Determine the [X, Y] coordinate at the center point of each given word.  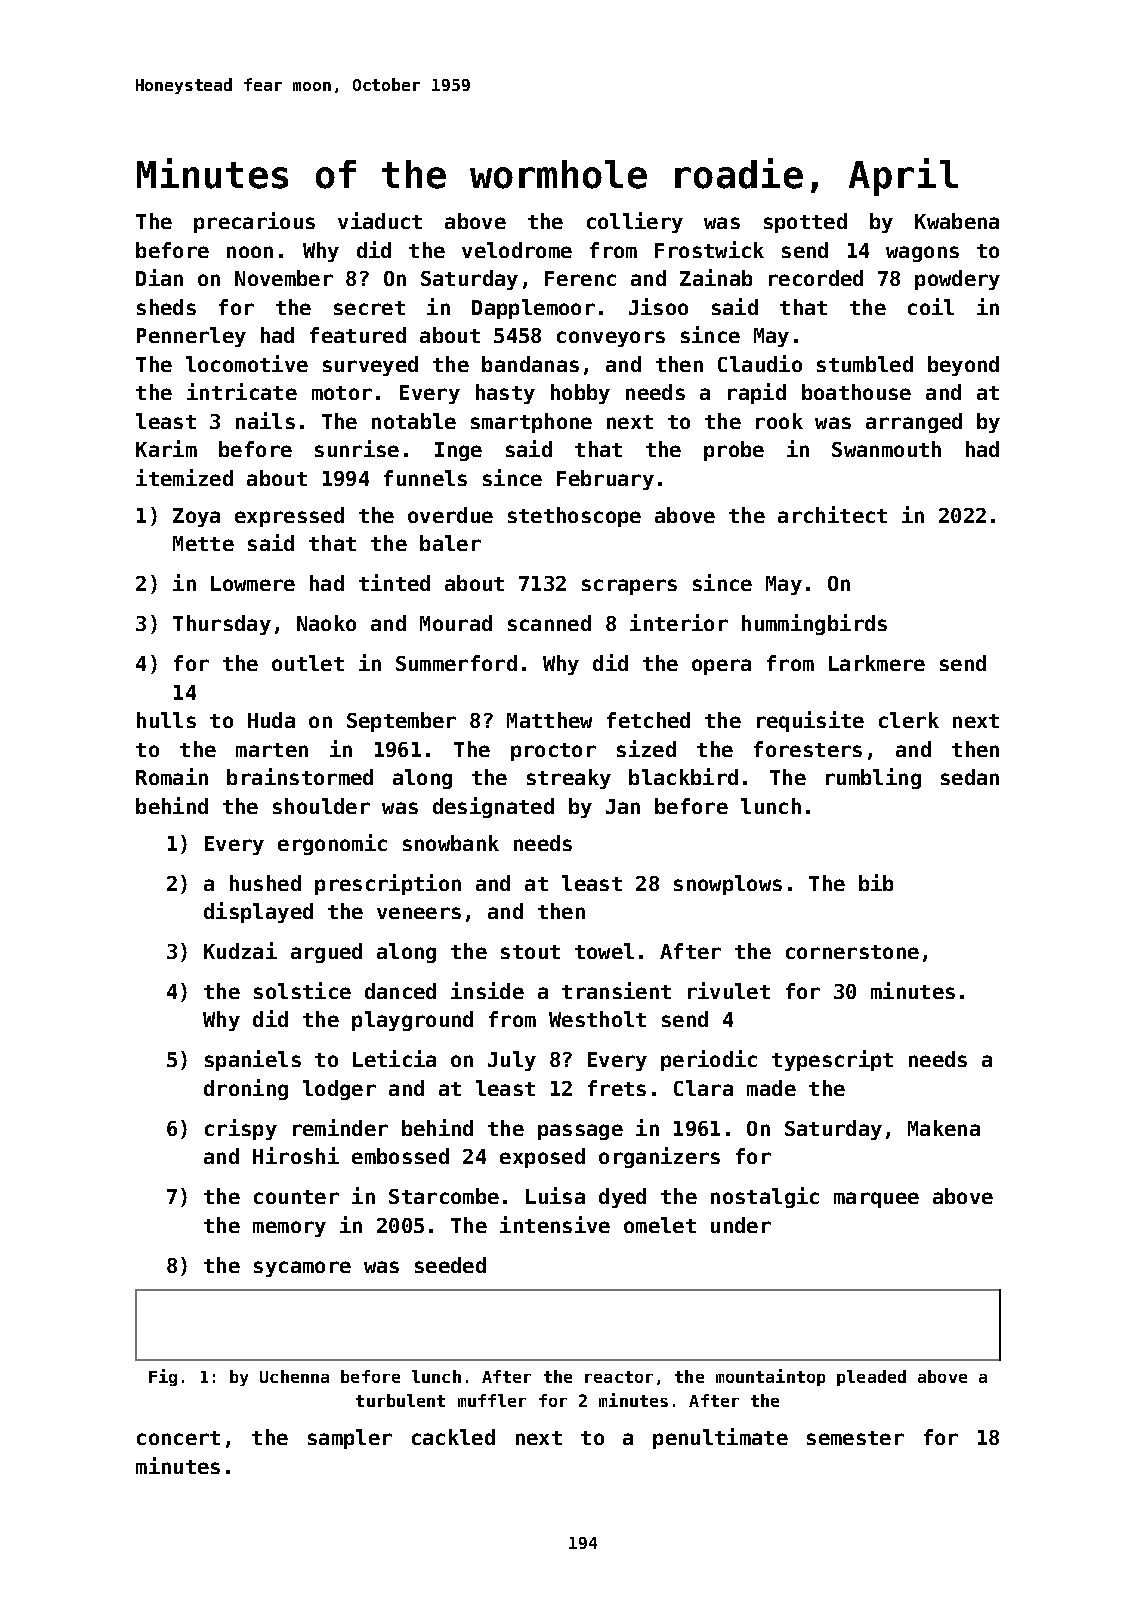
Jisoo [658, 306]
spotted [805, 223]
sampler [350, 1439]
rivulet [729, 990]
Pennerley [191, 337]
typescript [832, 1060]
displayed [258, 912]
